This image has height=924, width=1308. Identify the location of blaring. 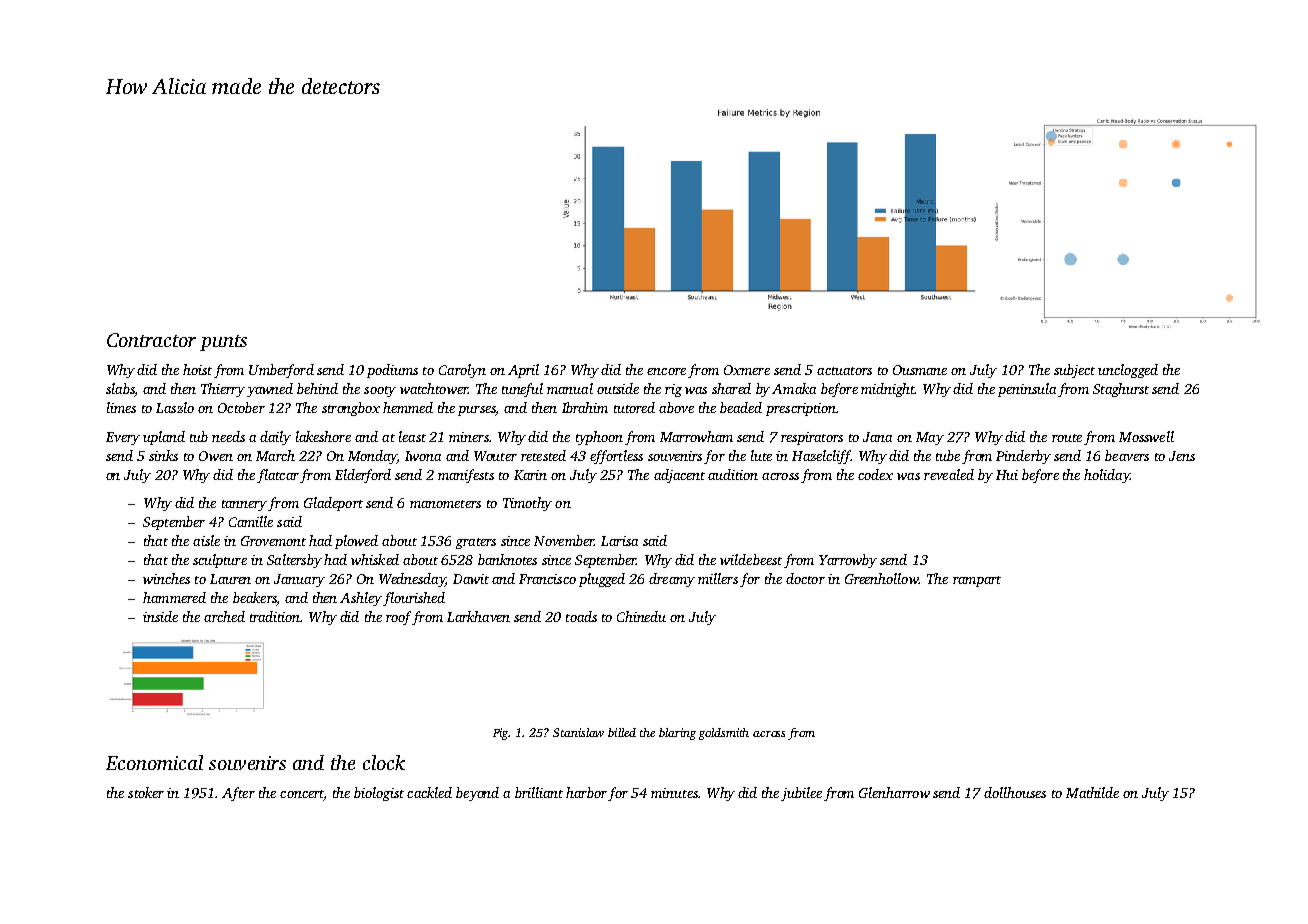
(677, 734).
